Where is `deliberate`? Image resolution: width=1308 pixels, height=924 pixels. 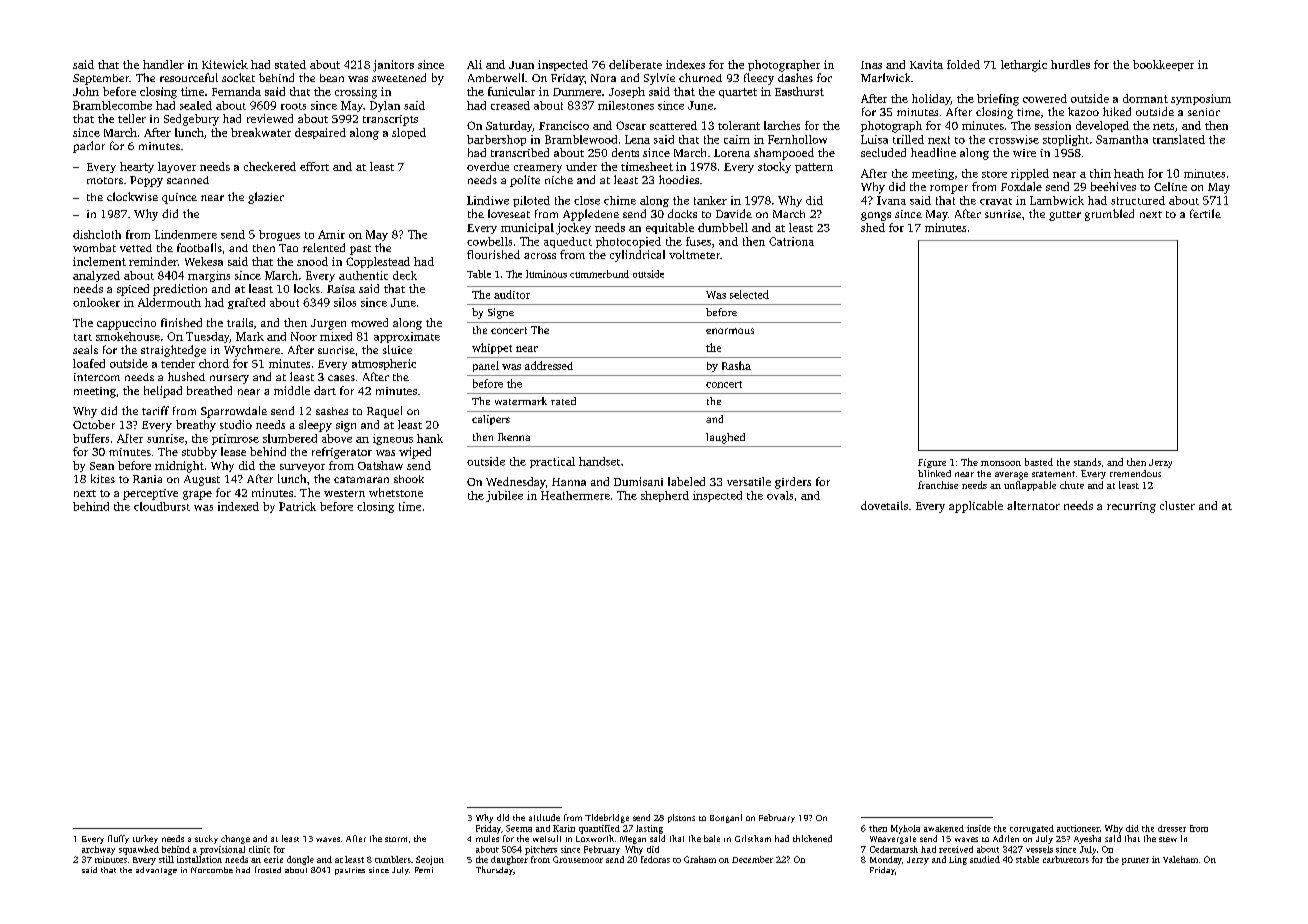
deliberate is located at coordinates (635, 64).
